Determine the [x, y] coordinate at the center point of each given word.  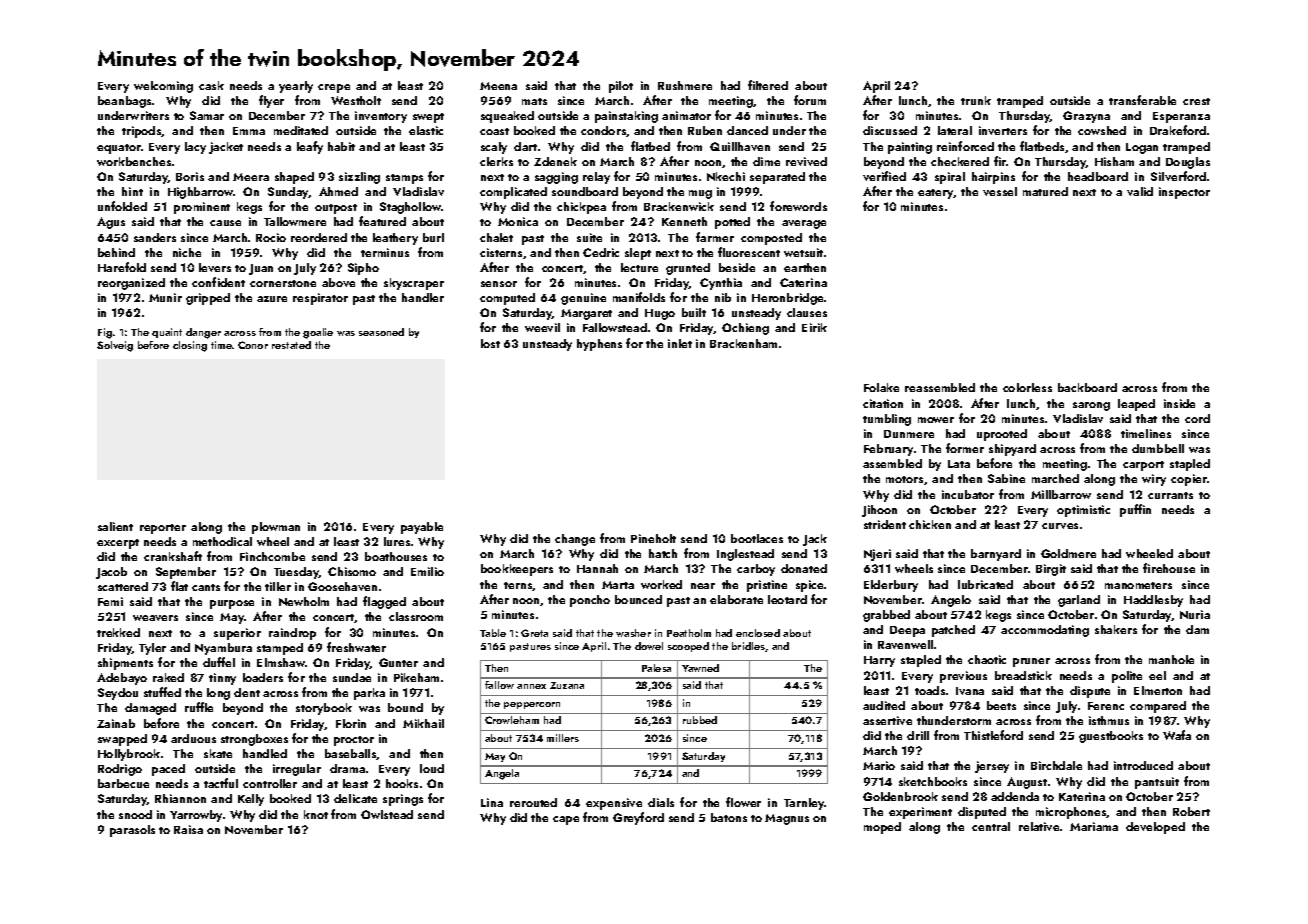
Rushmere [685, 85]
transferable [1142, 100]
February [888, 450]
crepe [334, 88]
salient [115, 526]
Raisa [188, 829]
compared [1158, 707]
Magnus [787, 819]
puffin [1135, 510]
